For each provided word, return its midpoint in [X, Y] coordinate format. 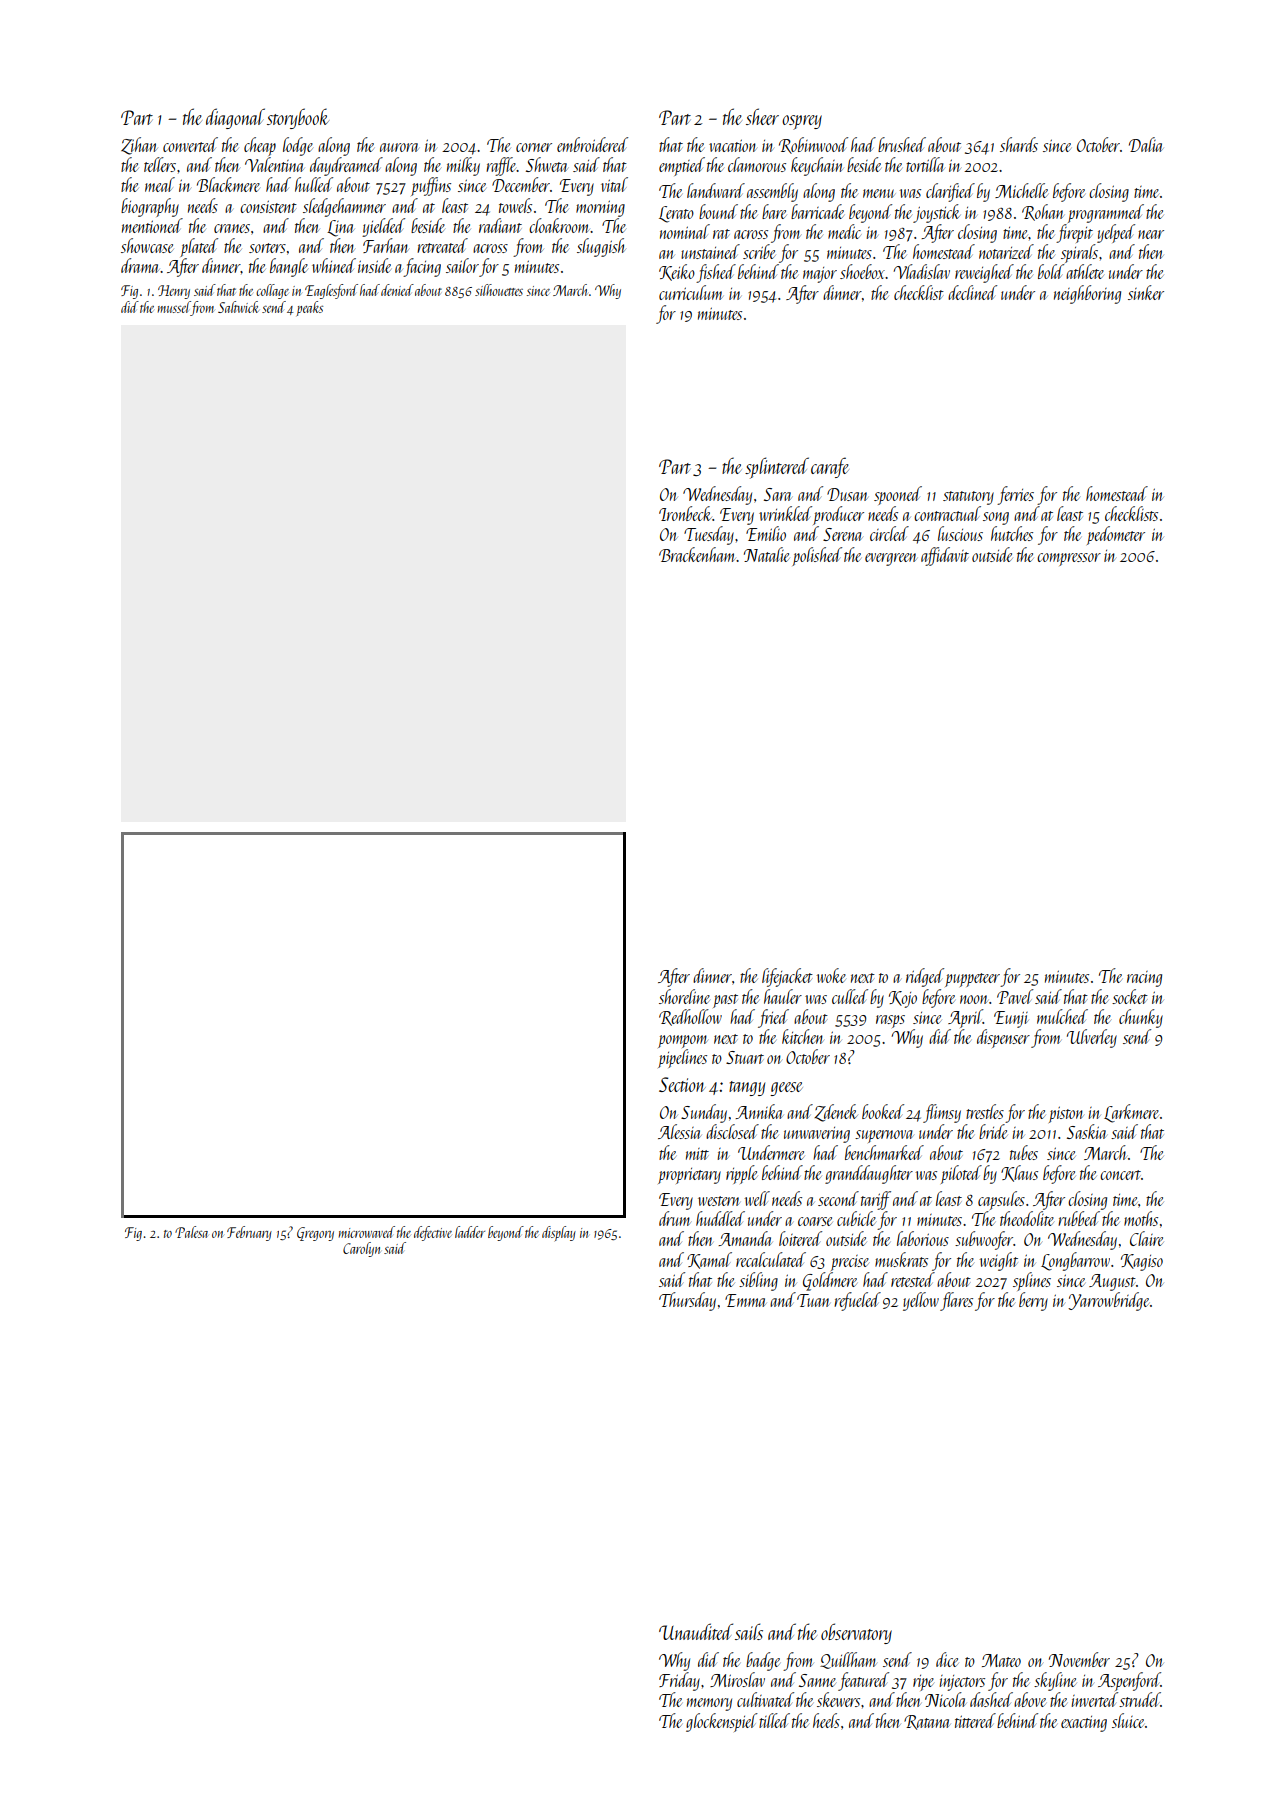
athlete [1085, 271]
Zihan [139, 146]
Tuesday [709, 535]
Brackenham [698, 554]
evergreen [891, 559]
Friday [679, 1681]
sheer [762, 116]
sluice [1128, 1720]
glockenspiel [722, 1722]
